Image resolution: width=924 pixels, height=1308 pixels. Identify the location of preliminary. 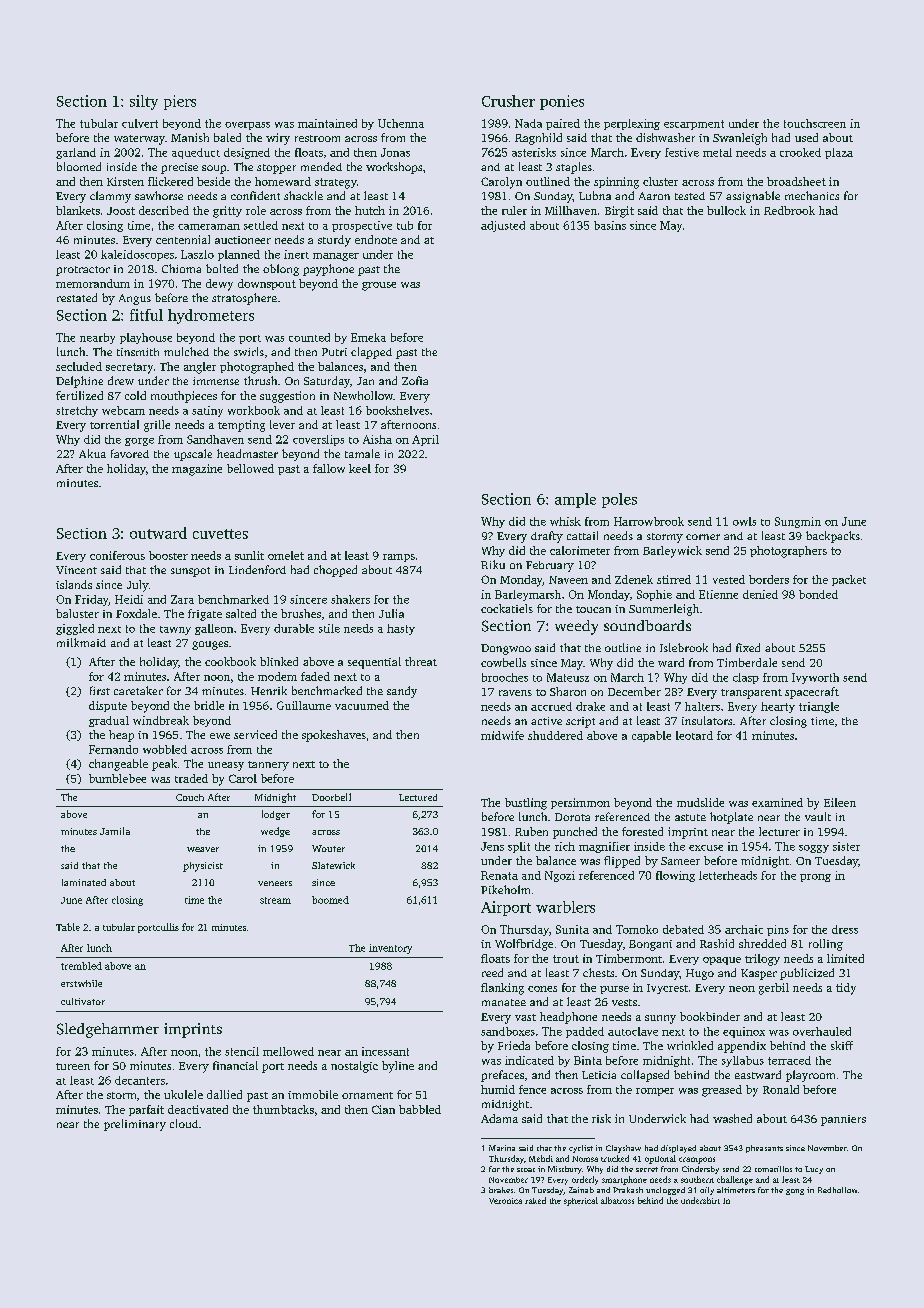
(135, 1125).
